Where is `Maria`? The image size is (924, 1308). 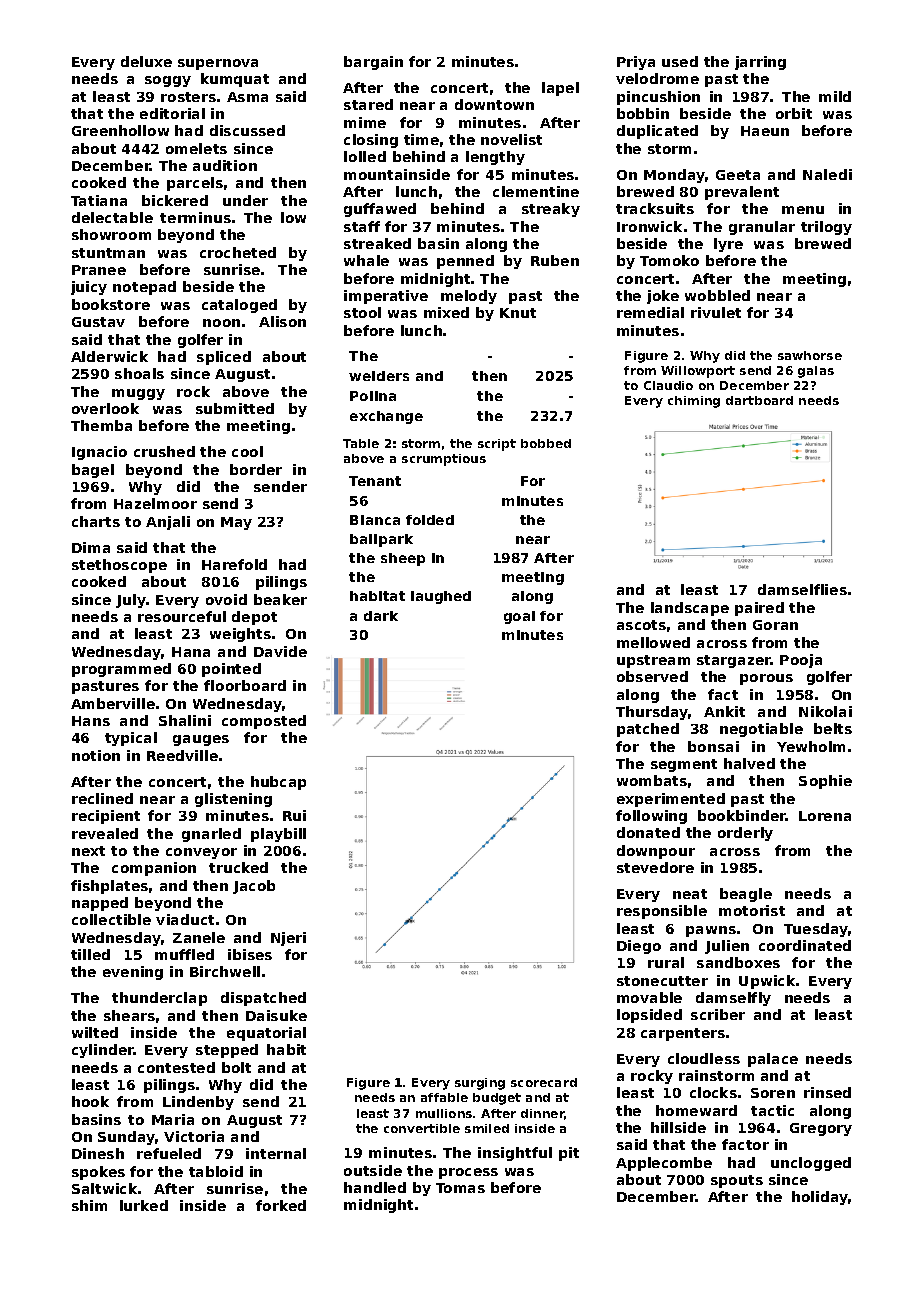
Maria is located at coordinates (173, 1119).
